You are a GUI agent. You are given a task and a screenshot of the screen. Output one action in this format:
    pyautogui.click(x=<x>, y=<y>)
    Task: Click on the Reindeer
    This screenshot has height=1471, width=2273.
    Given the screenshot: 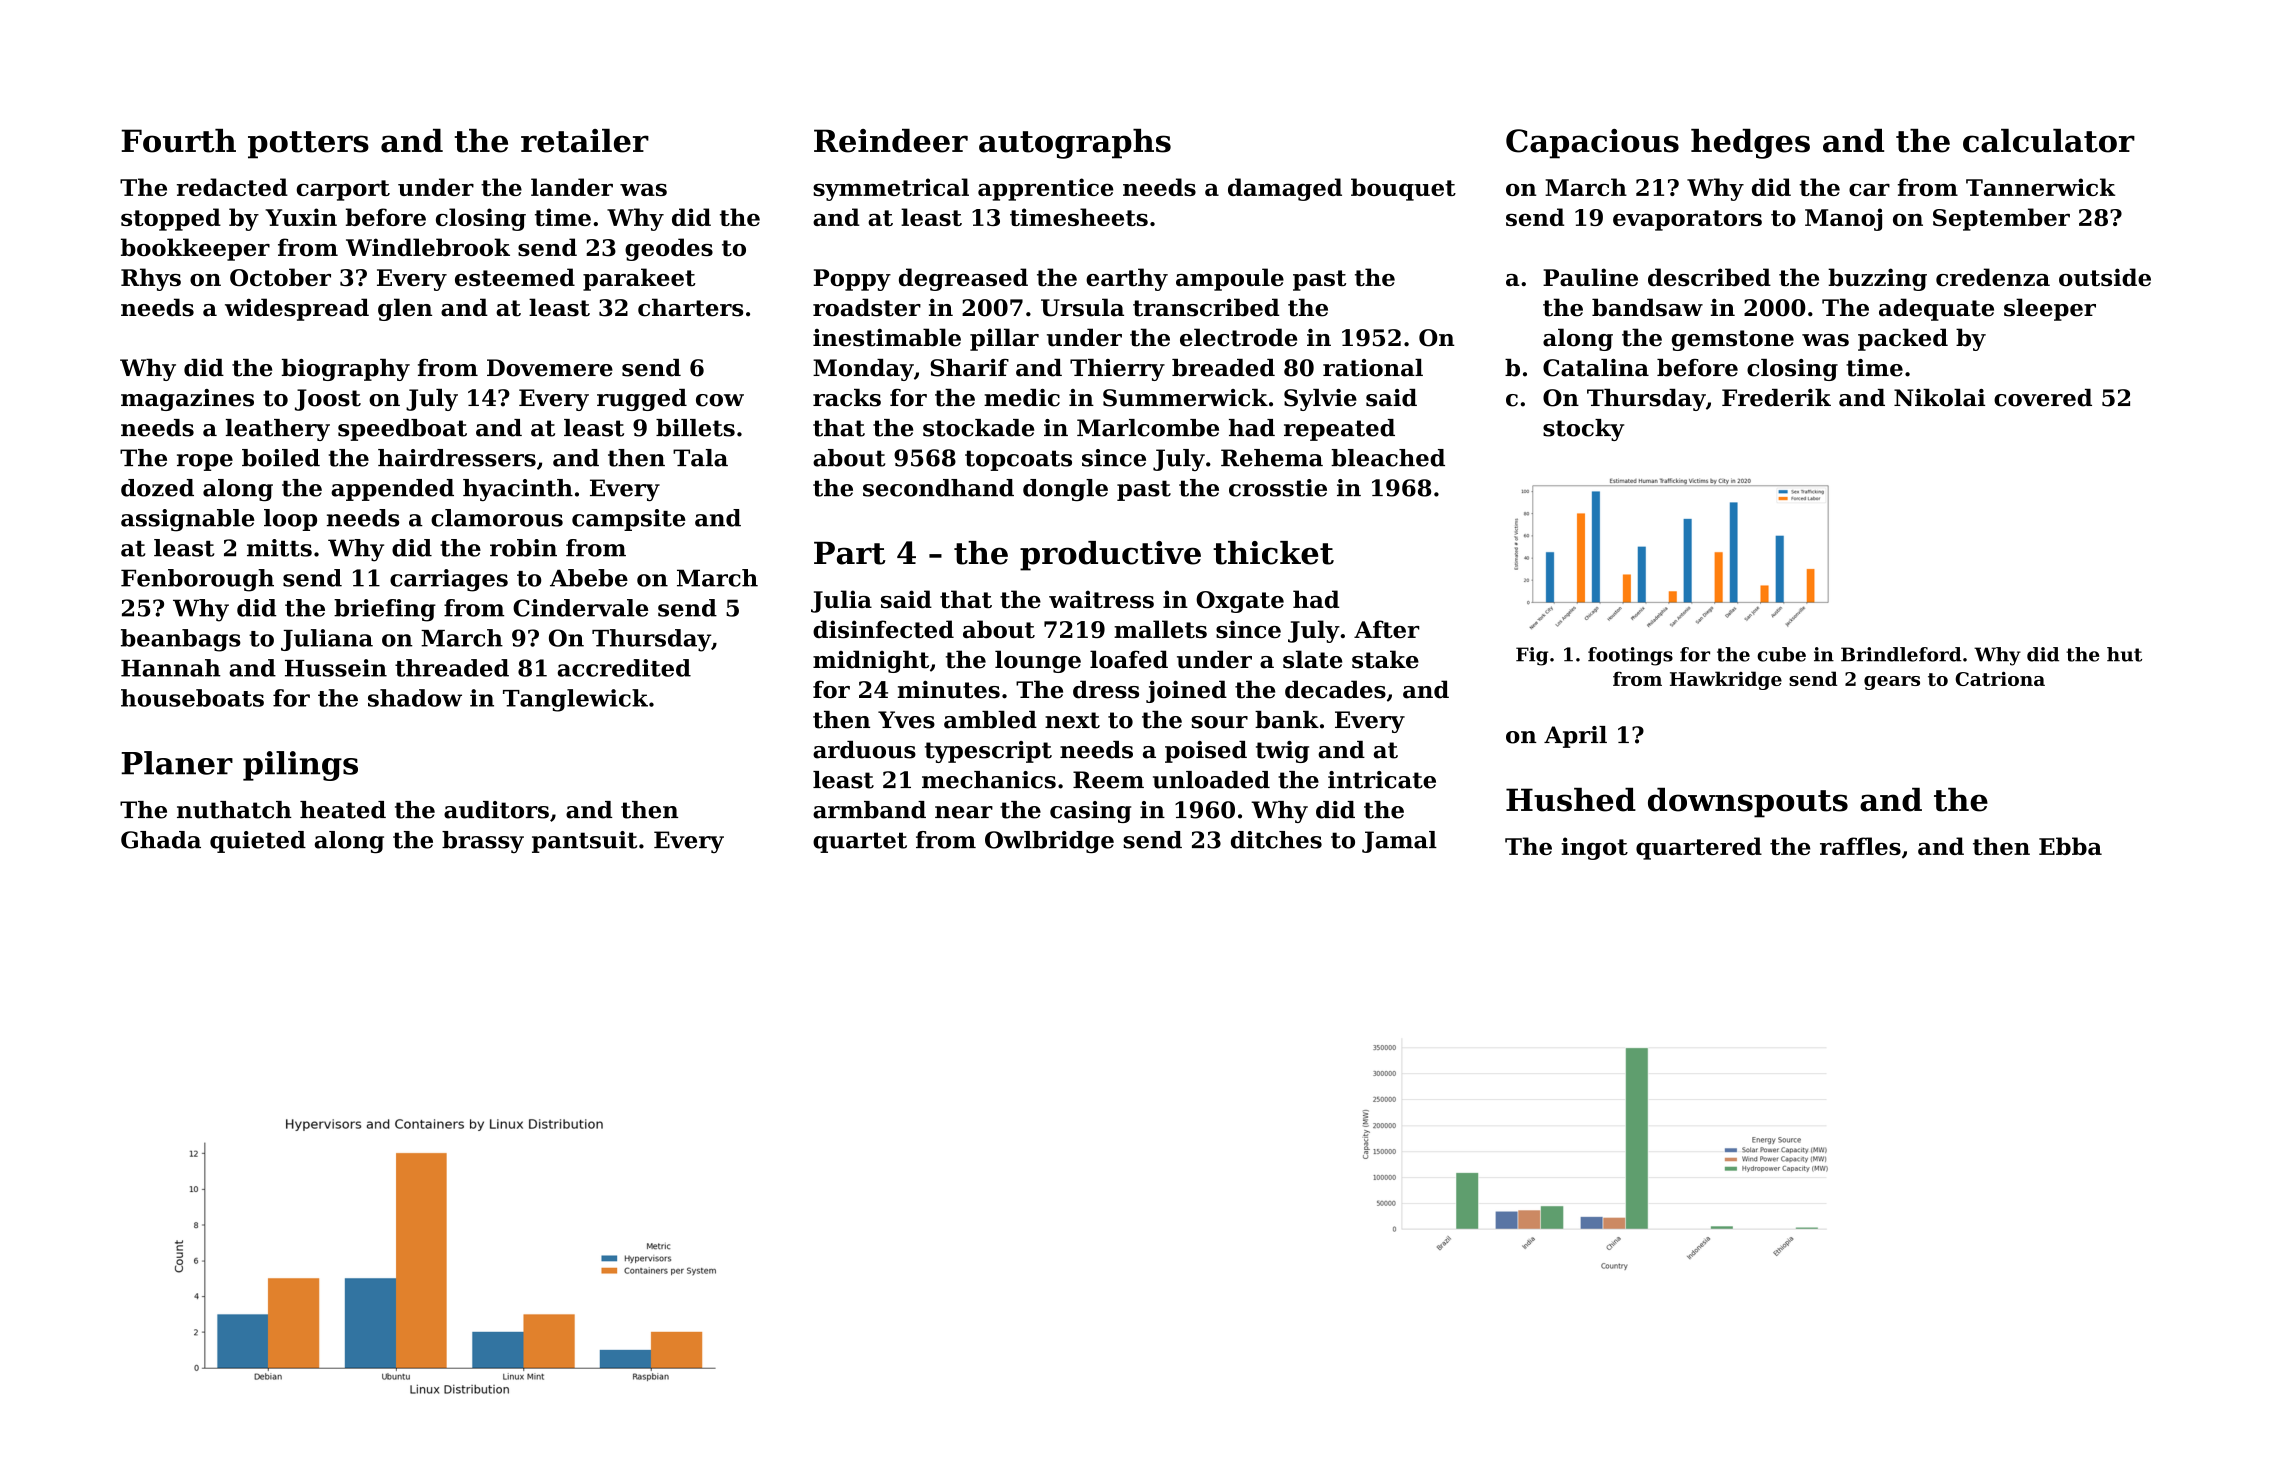 What is the action you would take?
    pyautogui.click(x=891, y=141)
